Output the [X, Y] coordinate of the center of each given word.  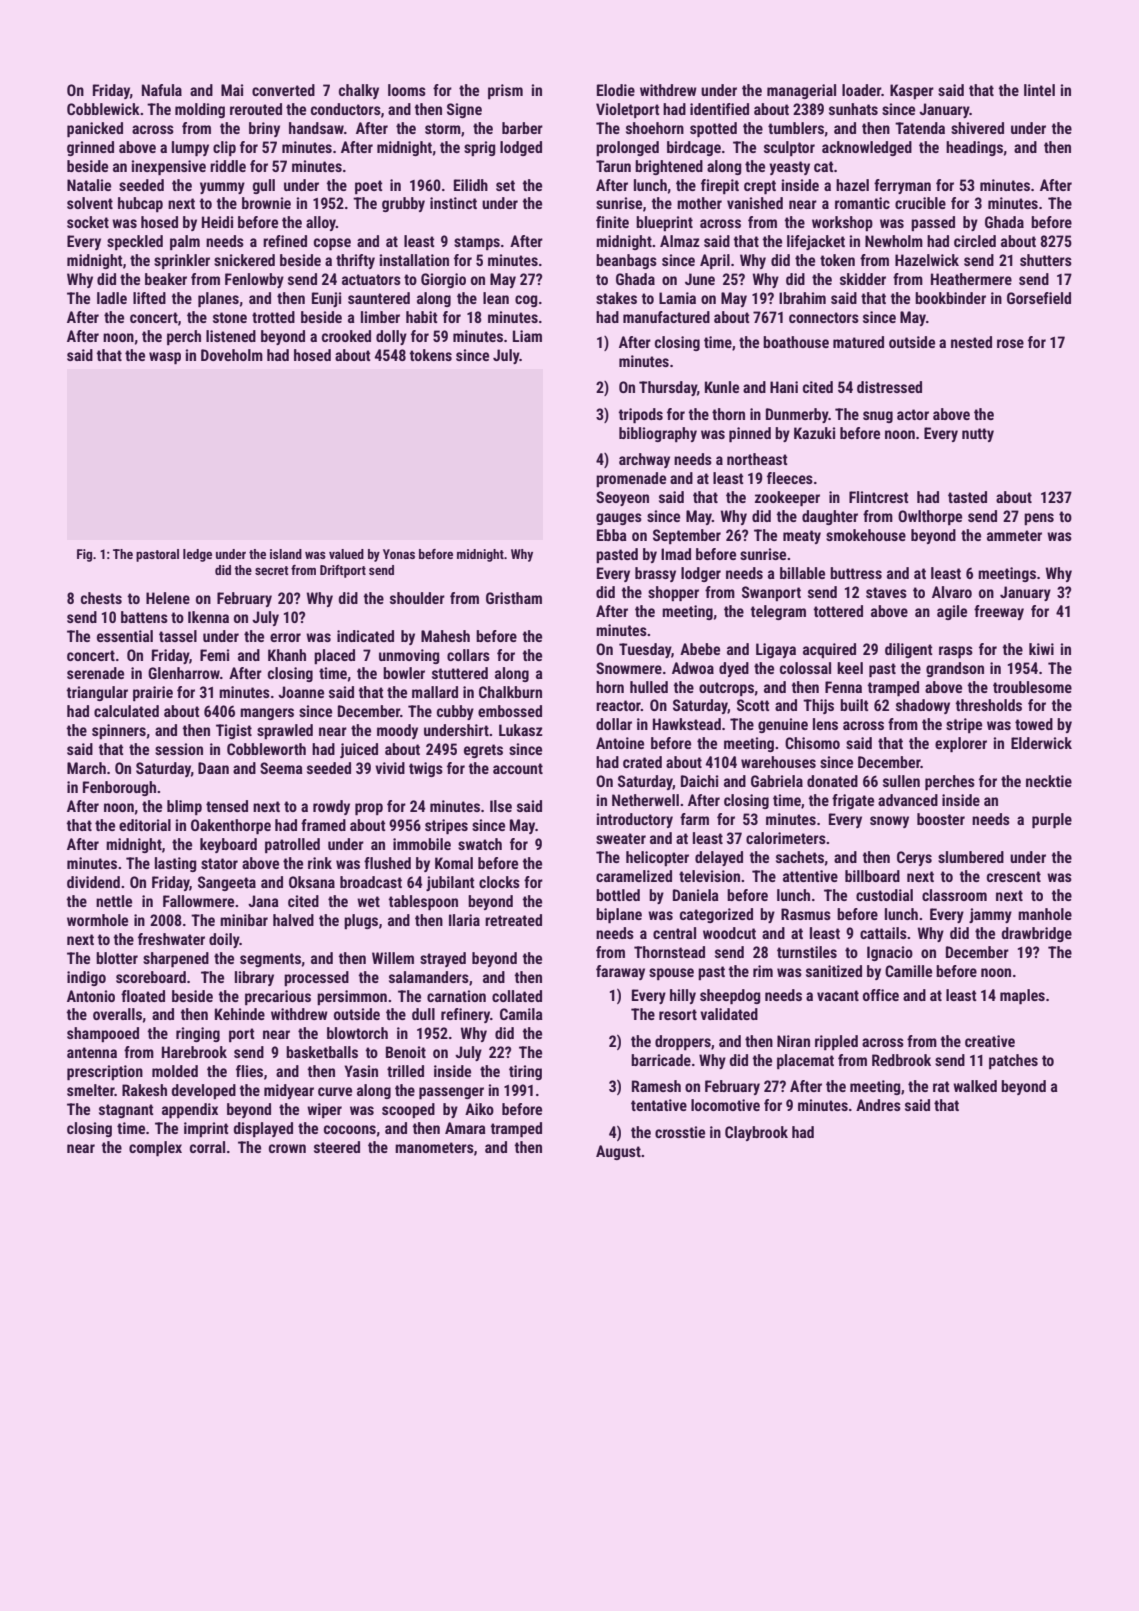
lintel [1039, 90]
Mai [232, 90]
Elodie [616, 90]
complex [155, 1148]
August [618, 1152]
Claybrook [756, 1133]
